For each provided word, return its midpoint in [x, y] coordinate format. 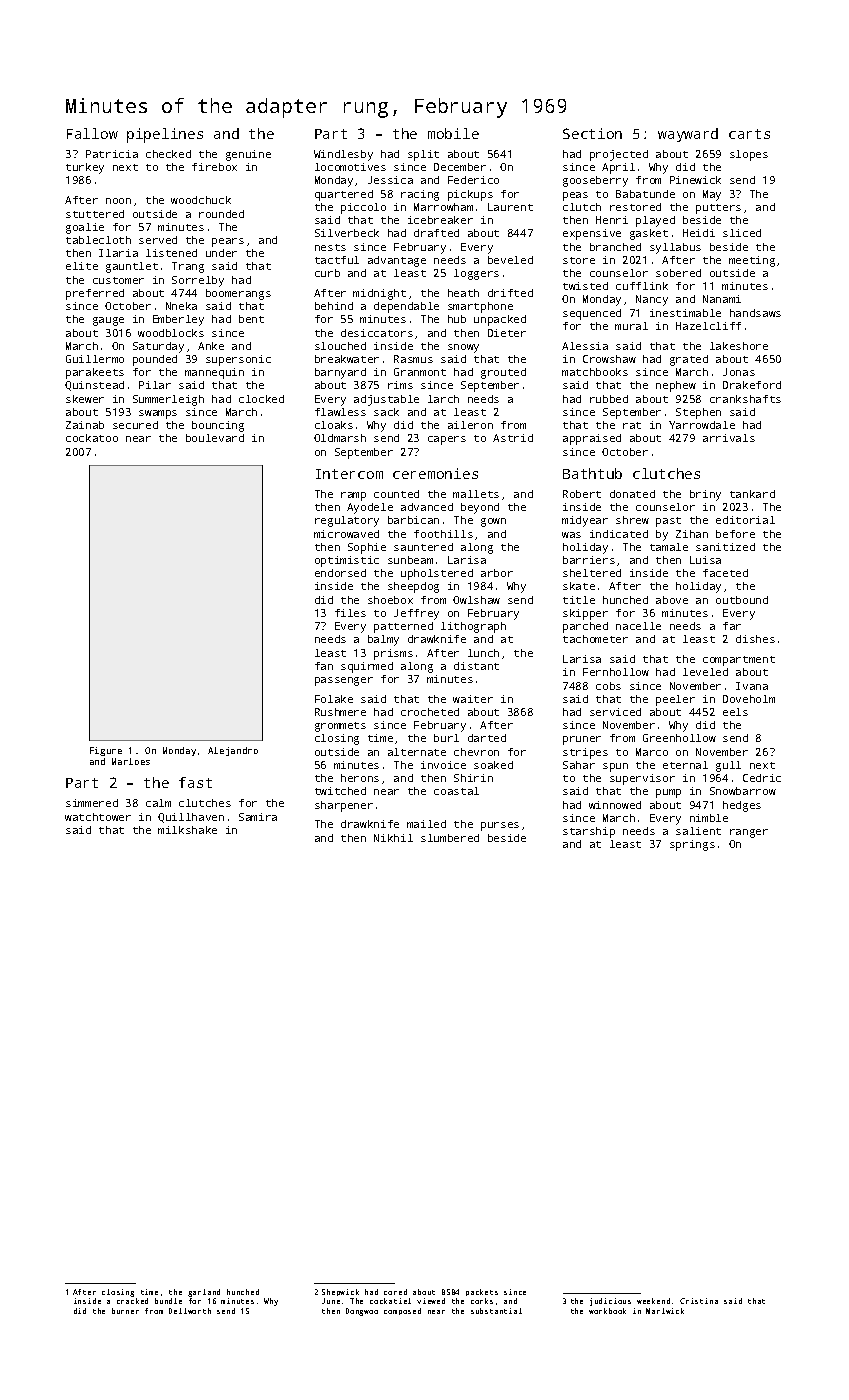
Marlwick [665, 1311]
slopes [749, 155]
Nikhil [393, 838]
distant [476, 666]
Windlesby [343, 155]
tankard [752, 494]
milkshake [187, 830]
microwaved [346, 534]
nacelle [638, 626]
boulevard [215, 438]
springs [692, 845]
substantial [496, 1311]
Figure [106, 751]
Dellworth [190, 1311]
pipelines [165, 135]
